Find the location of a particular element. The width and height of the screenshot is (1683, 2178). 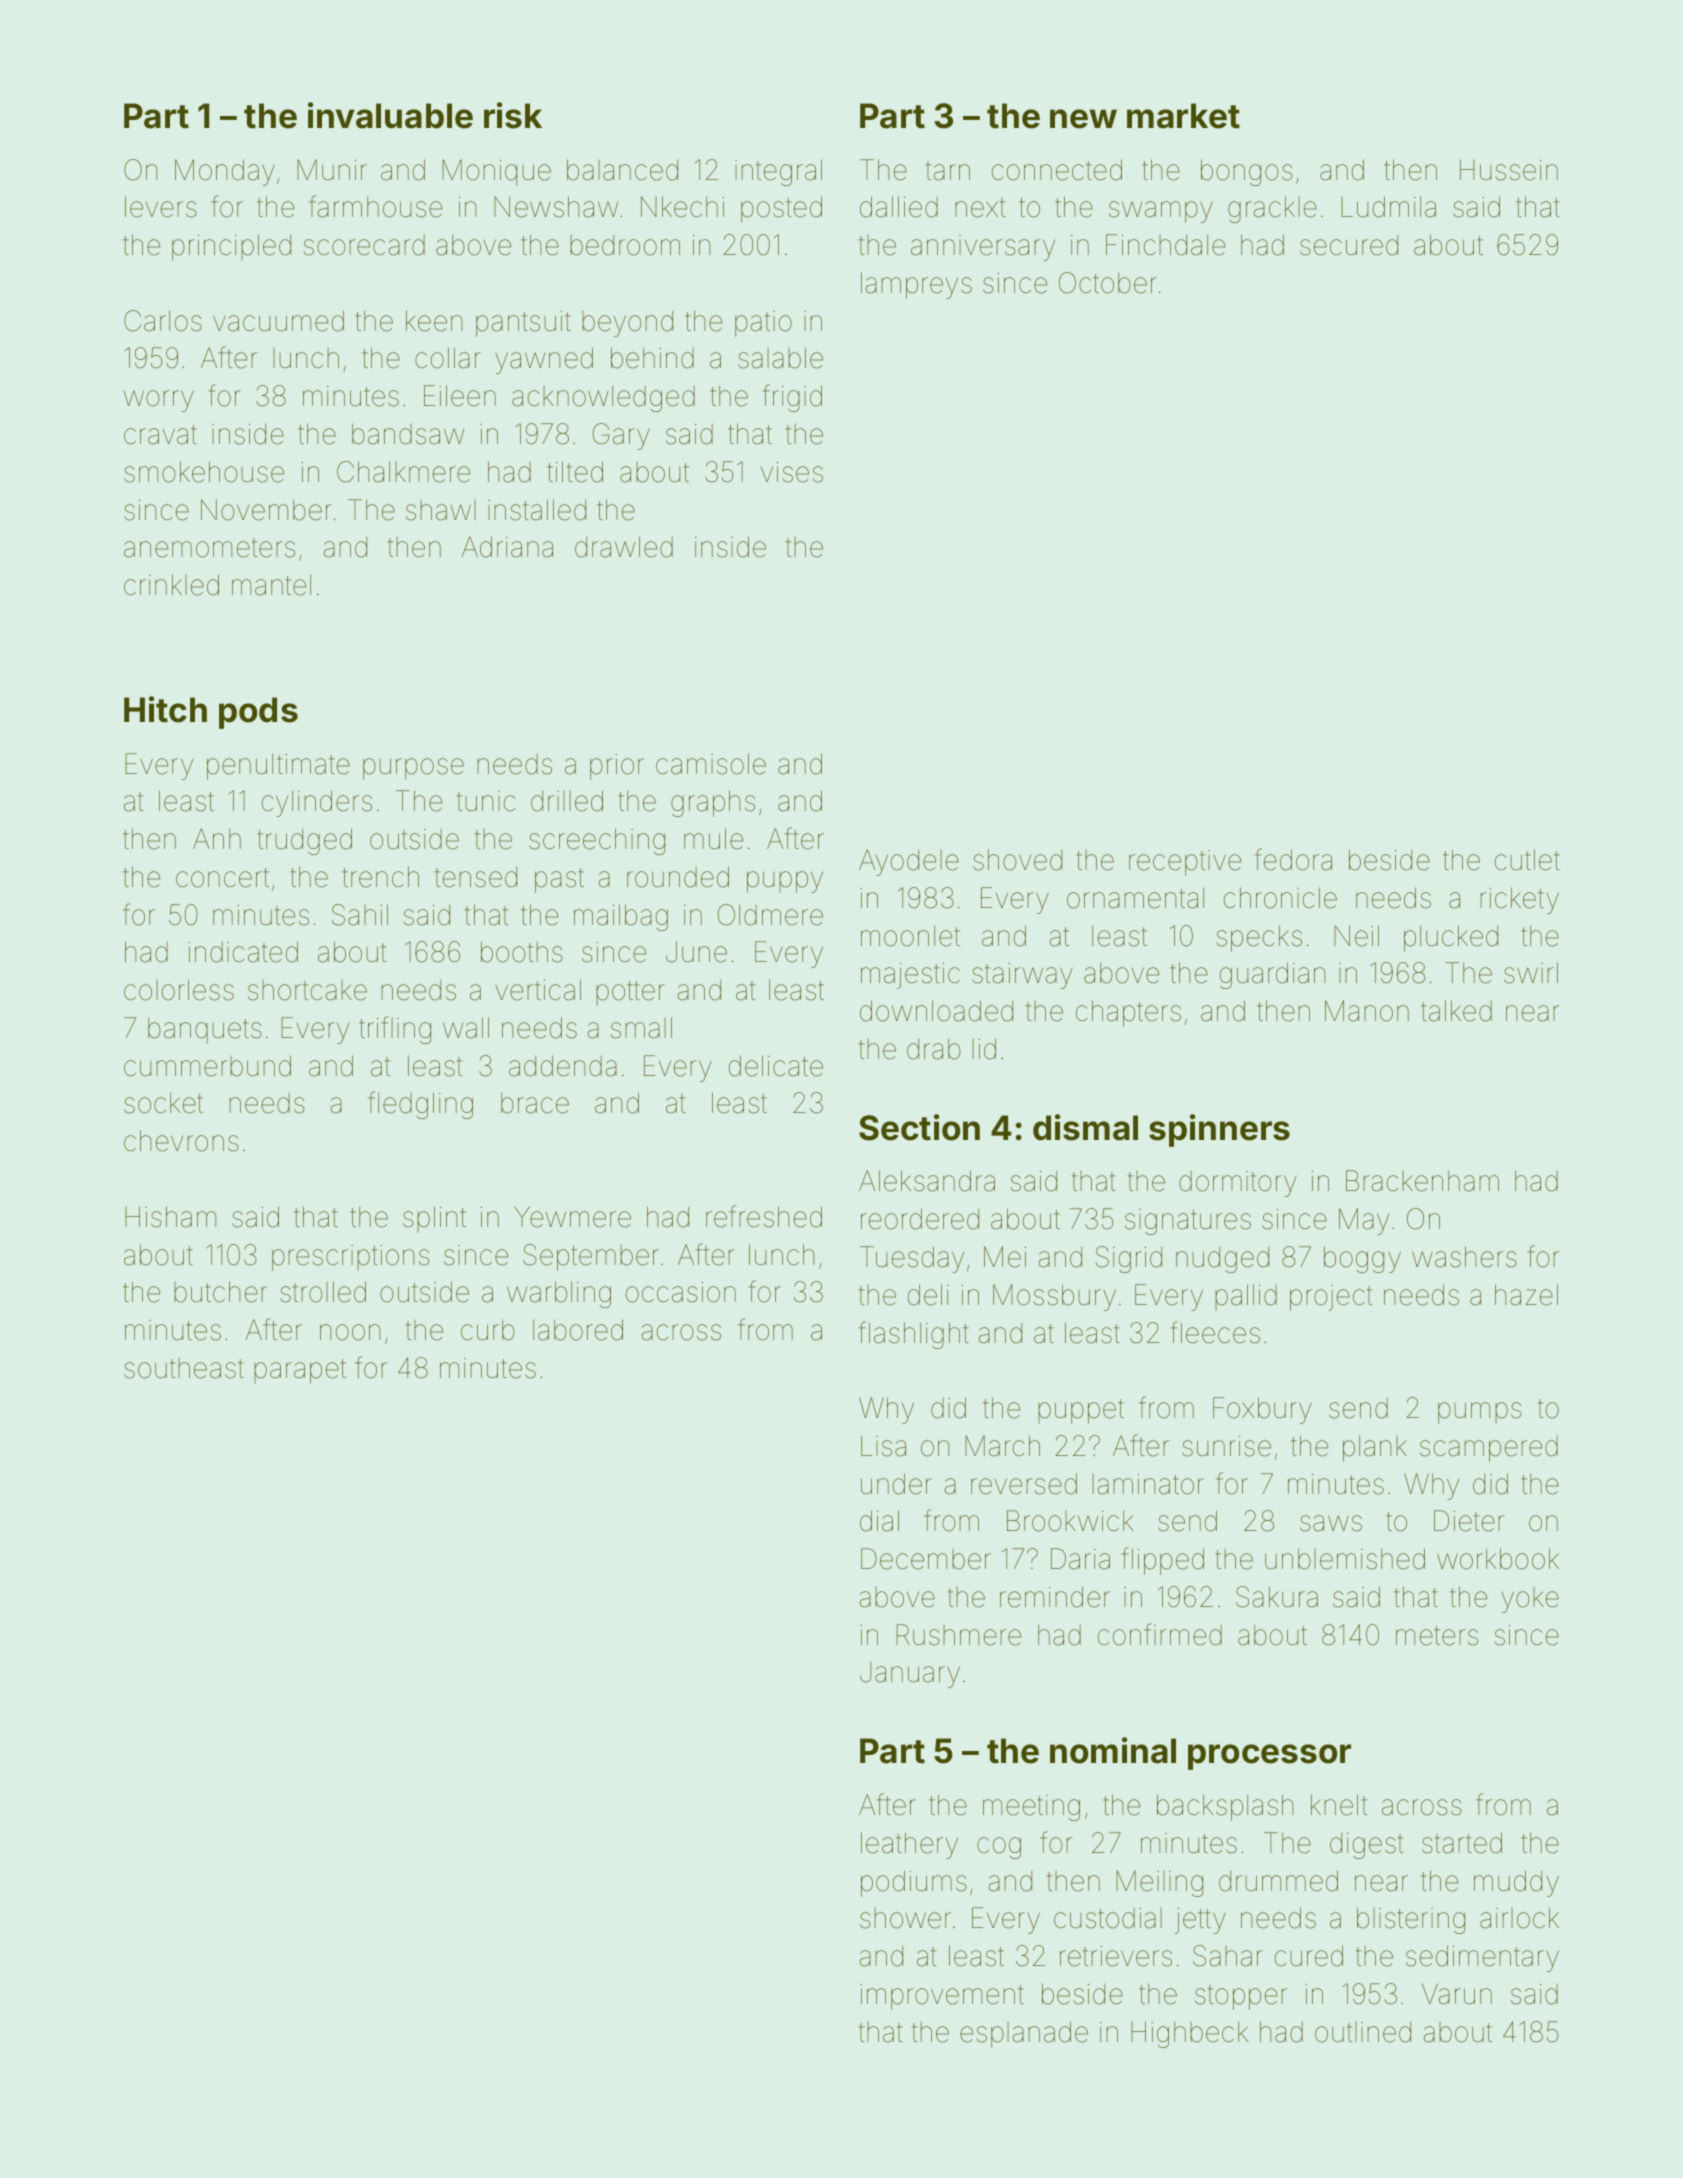

risk is located at coordinates (513, 115).
